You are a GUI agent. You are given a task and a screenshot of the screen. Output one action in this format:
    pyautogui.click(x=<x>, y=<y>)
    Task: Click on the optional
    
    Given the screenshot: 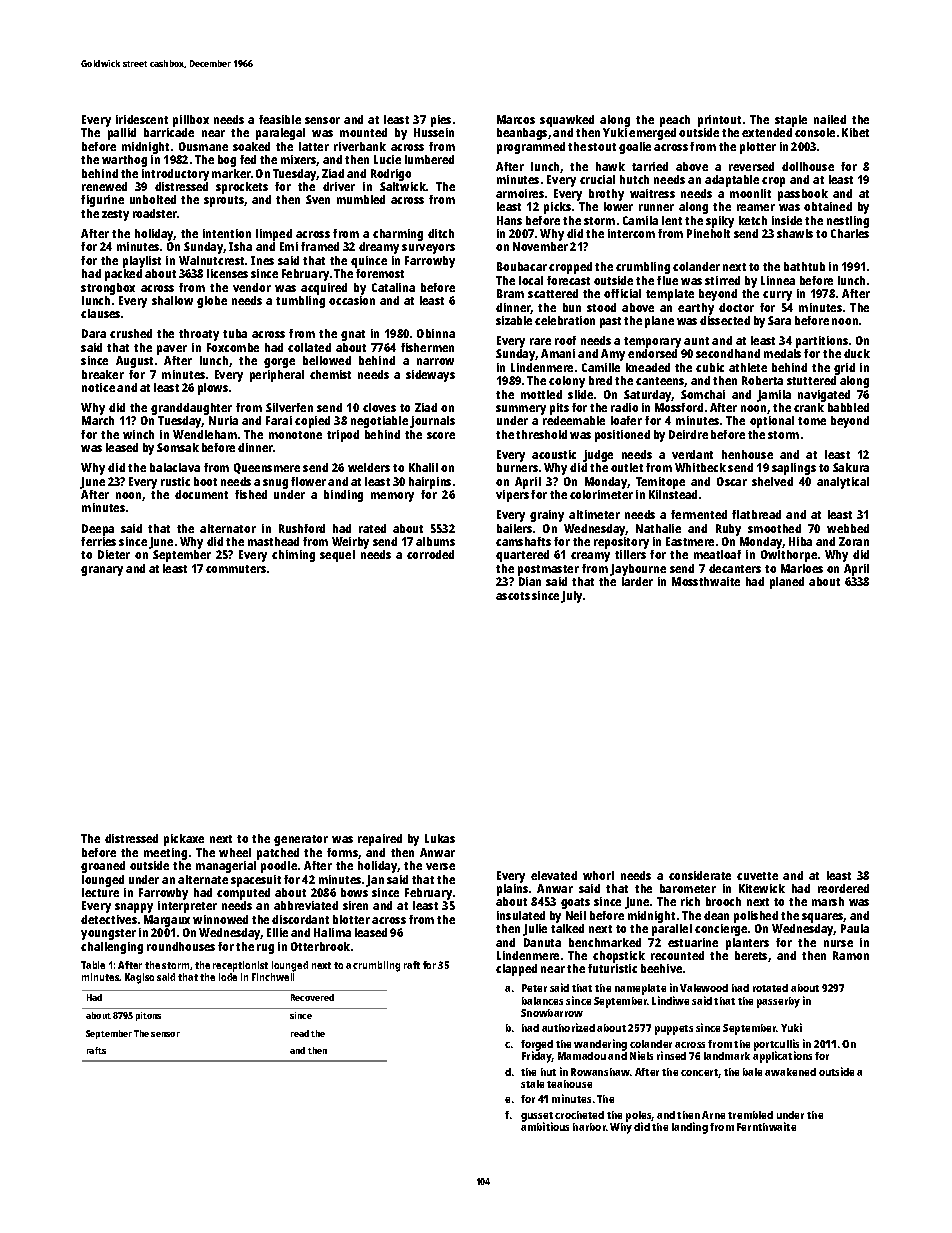 What is the action you would take?
    pyautogui.click(x=772, y=422)
